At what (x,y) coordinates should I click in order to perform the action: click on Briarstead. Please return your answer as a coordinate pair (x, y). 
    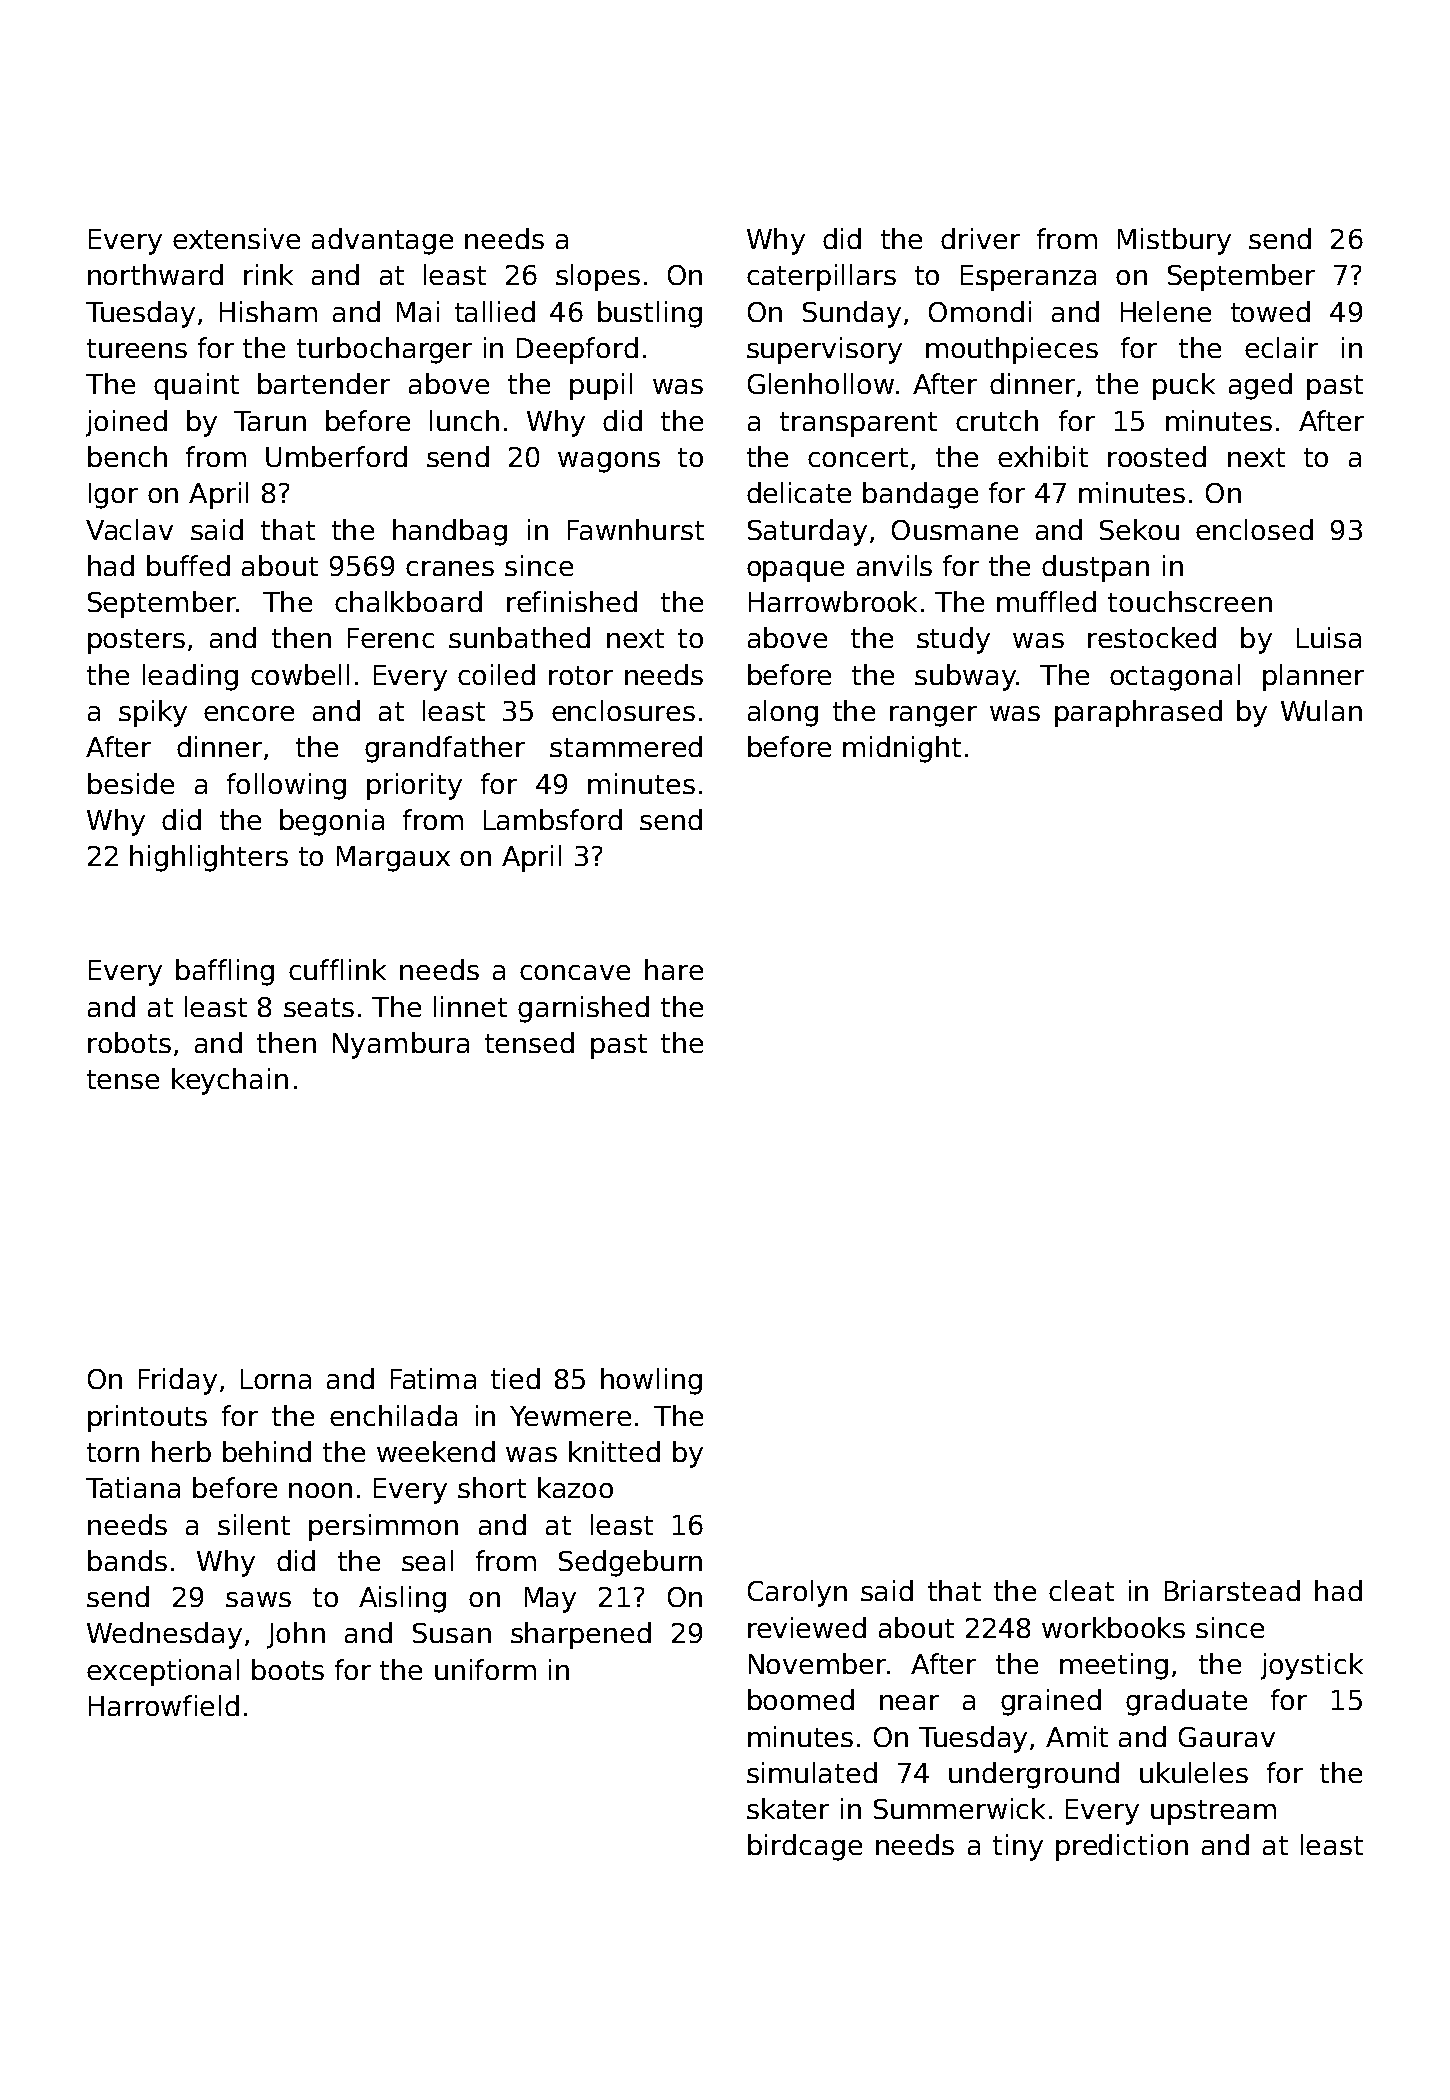
    Looking at the image, I should click on (1232, 1590).
